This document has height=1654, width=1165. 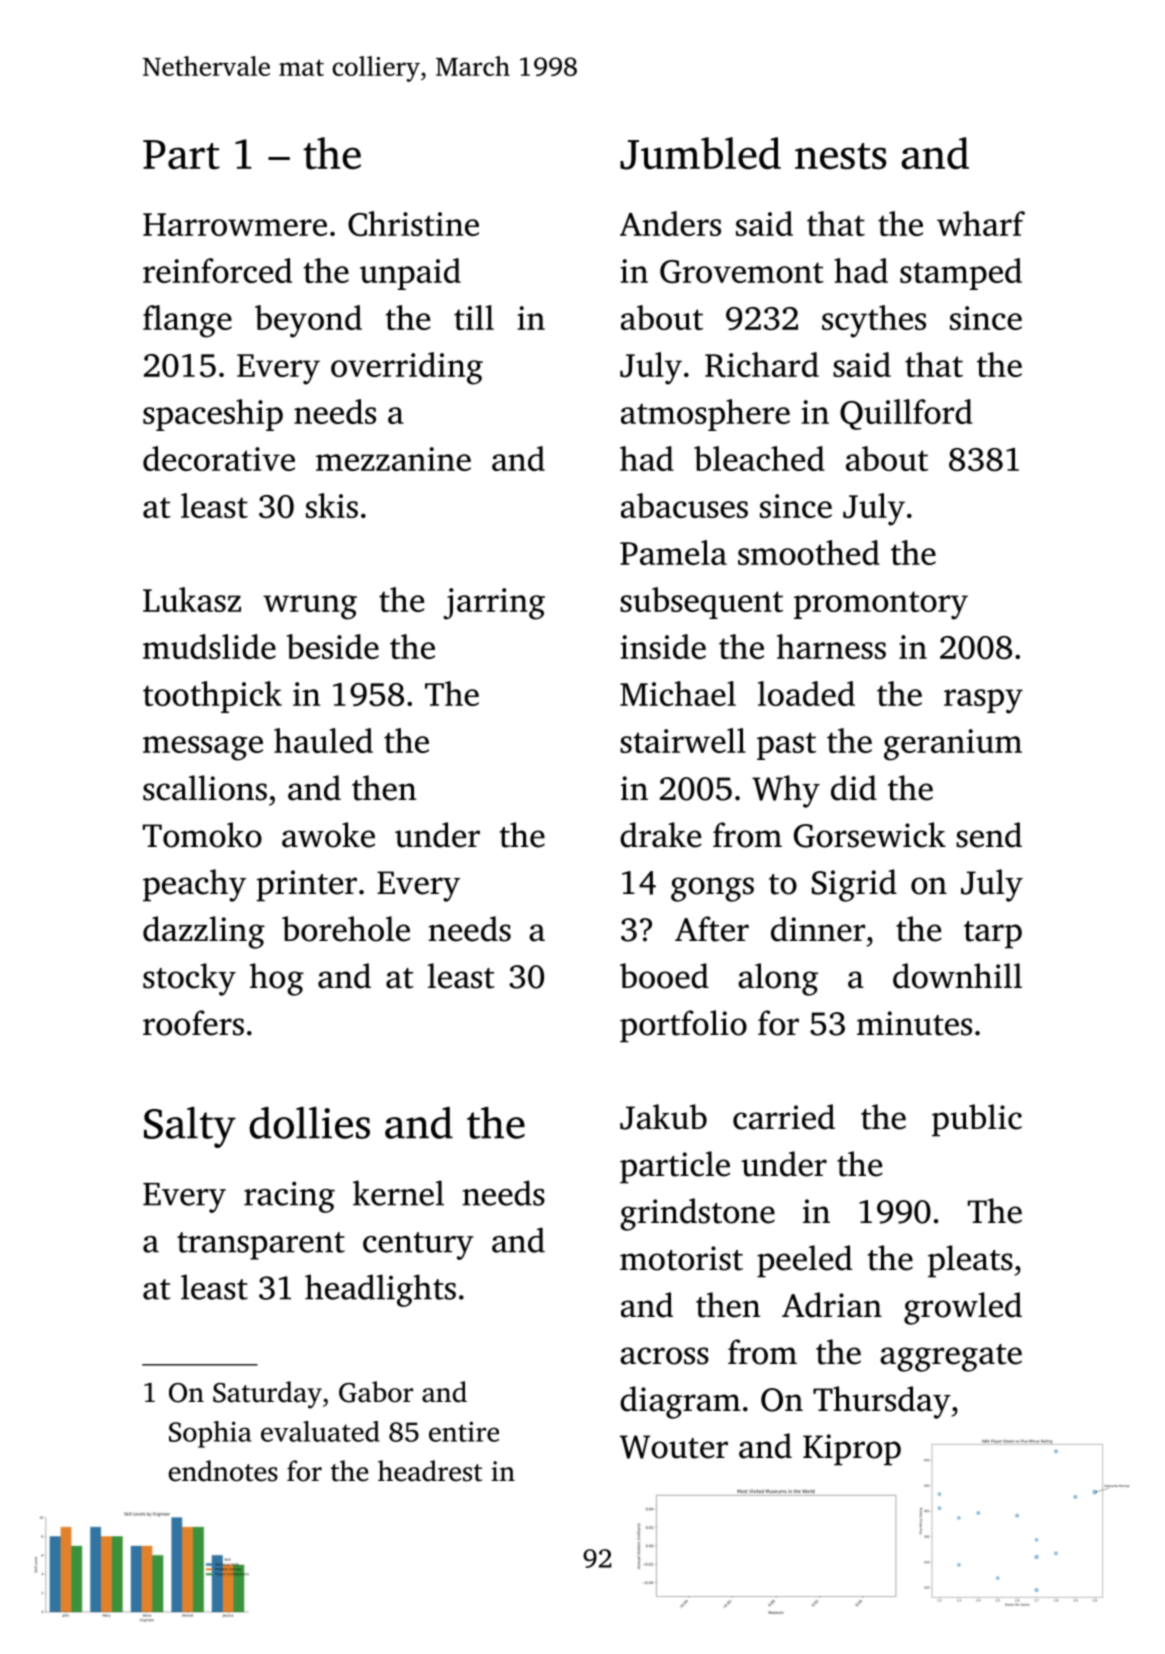 What do you see at coordinates (981, 223) in the document?
I see `wharf` at bounding box center [981, 223].
